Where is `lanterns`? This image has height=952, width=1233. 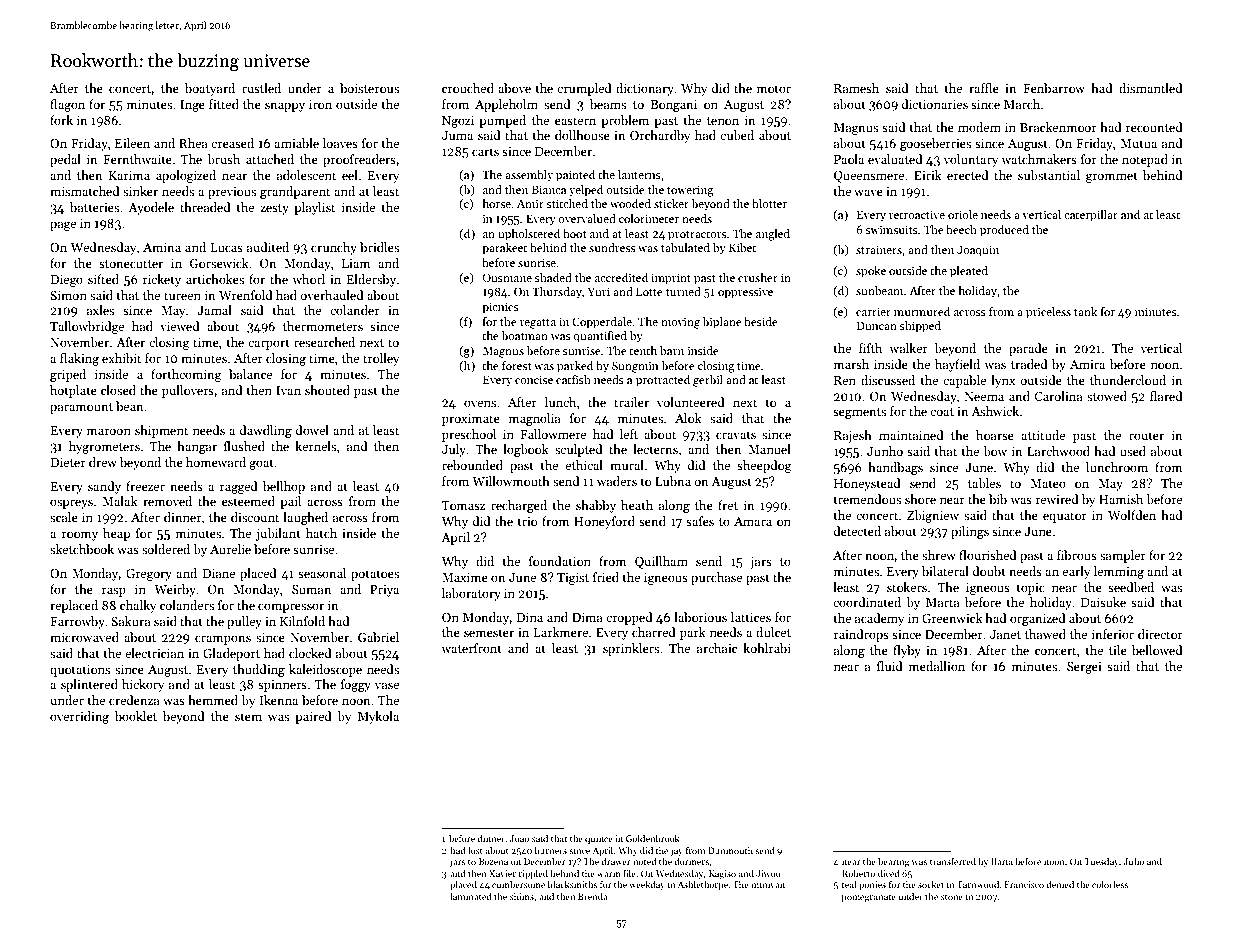 lanterns is located at coordinates (639, 174).
